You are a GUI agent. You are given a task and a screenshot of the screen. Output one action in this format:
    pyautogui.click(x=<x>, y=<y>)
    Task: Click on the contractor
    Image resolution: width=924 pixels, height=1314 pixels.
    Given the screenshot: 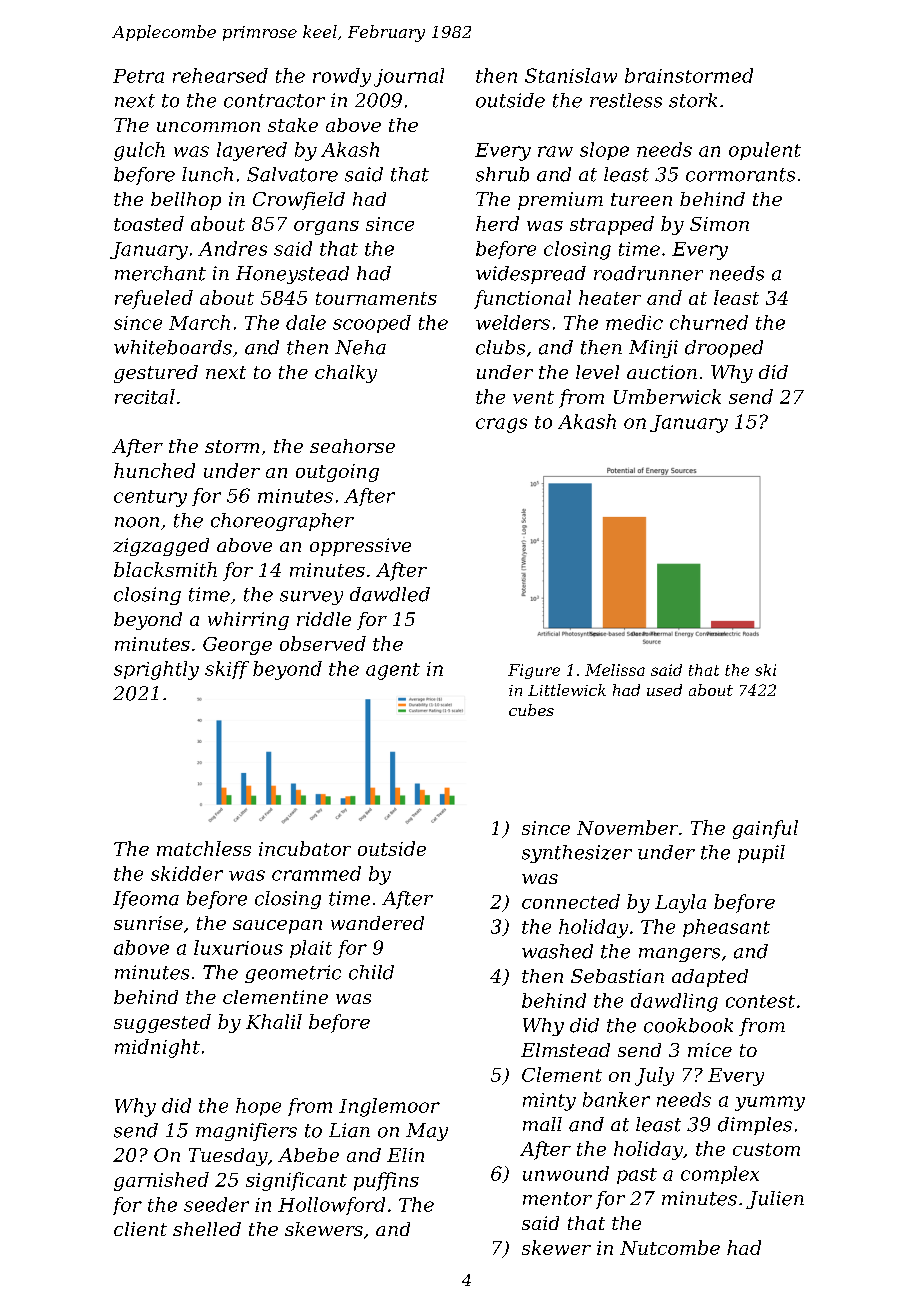 What is the action you would take?
    pyautogui.click(x=274, y=101)
